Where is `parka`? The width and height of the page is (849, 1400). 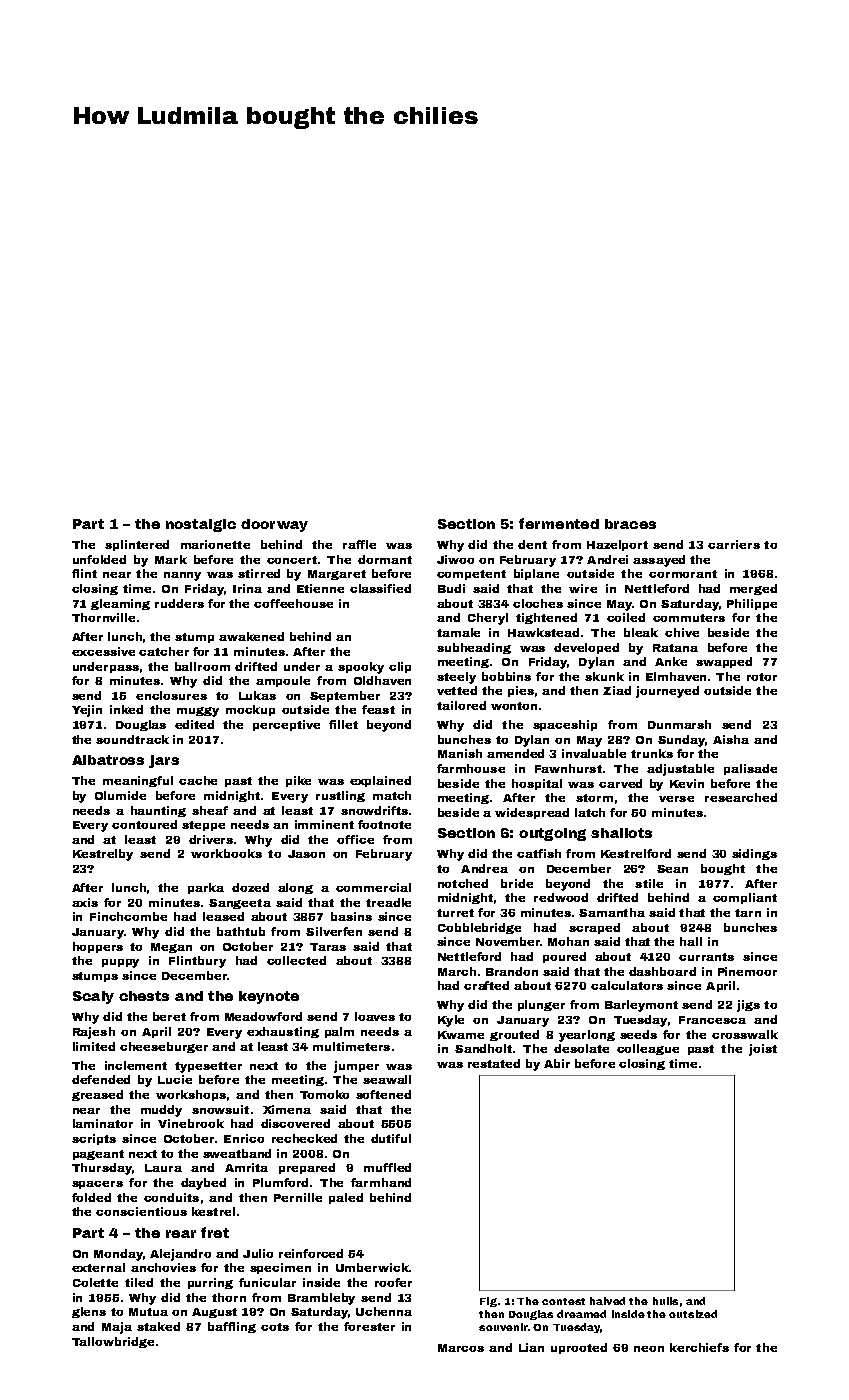 parka is located at coordinates (206, 888).
